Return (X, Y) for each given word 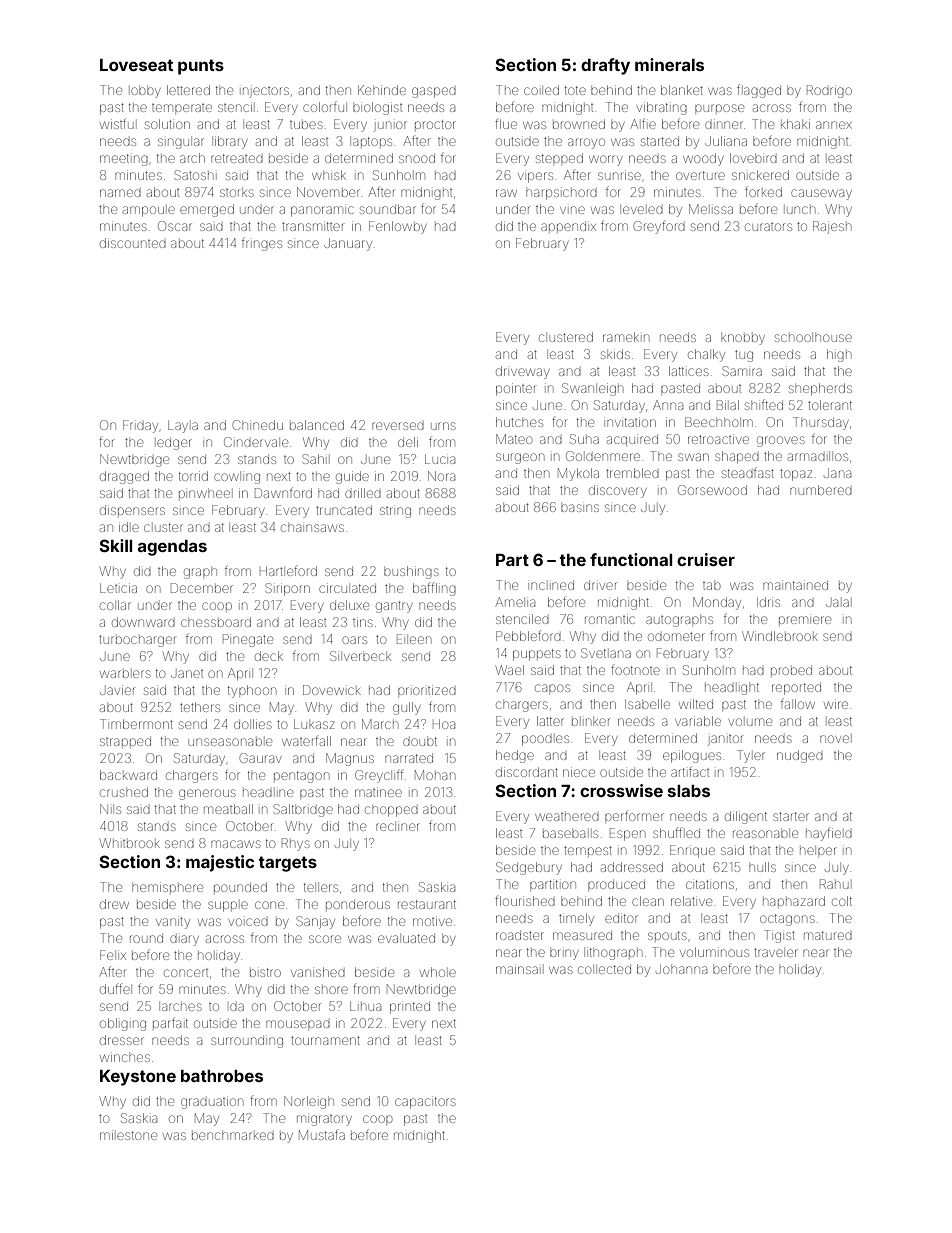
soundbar (388, 209)
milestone (128, 1135)
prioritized (427, 690)
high (839, 355)
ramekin (626, 337)
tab (712, 586)
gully (407, 708)
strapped (125, 741)
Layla (183, 427)
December (202, 588)
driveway (523, 372)
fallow (798, 703)
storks (237, 193)
